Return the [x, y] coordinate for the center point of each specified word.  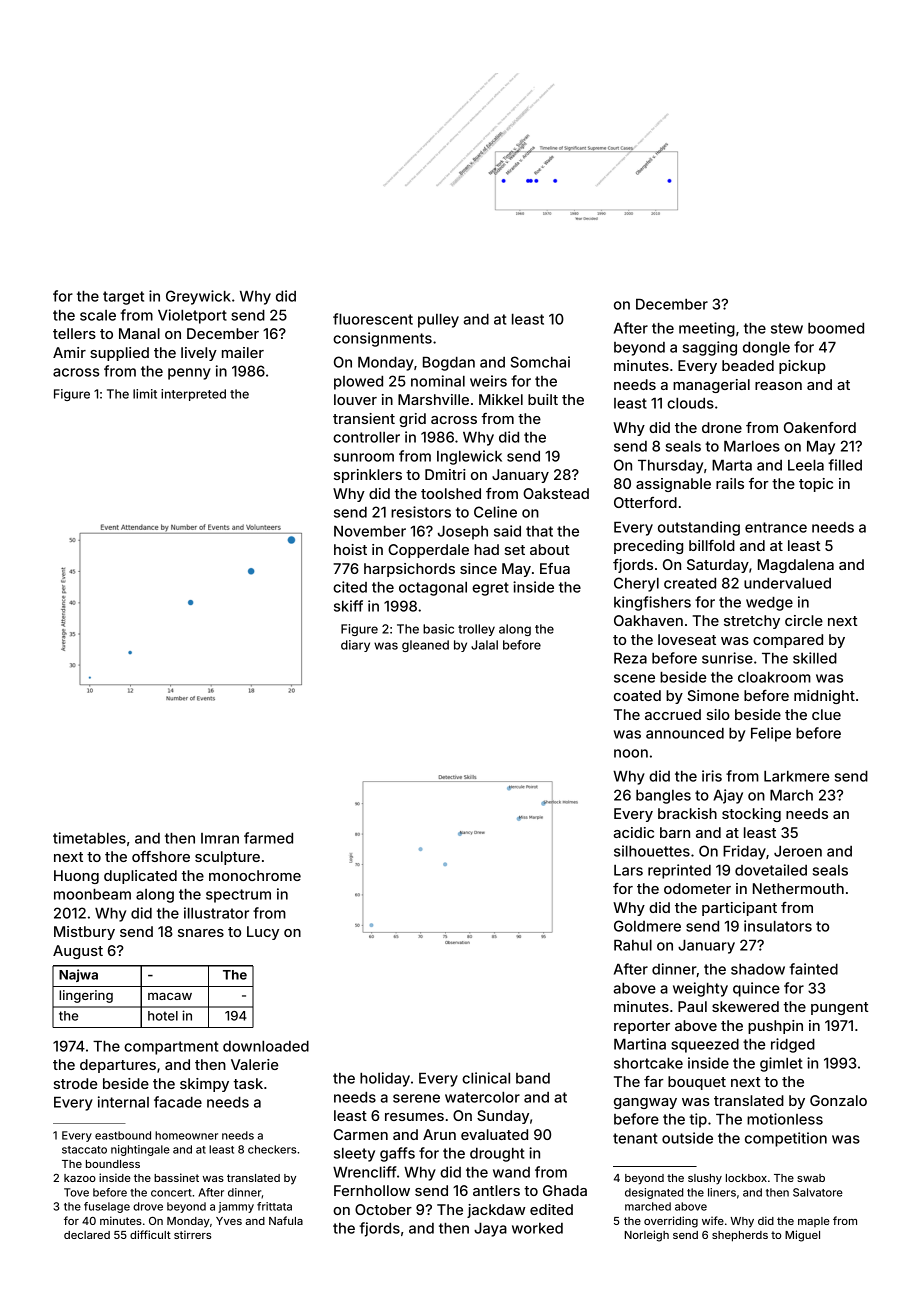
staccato [84, 1150]
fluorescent [373, 319]
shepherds [740, 1236]
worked [537, 1228]
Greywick [198, 297]
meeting [707, 329]
